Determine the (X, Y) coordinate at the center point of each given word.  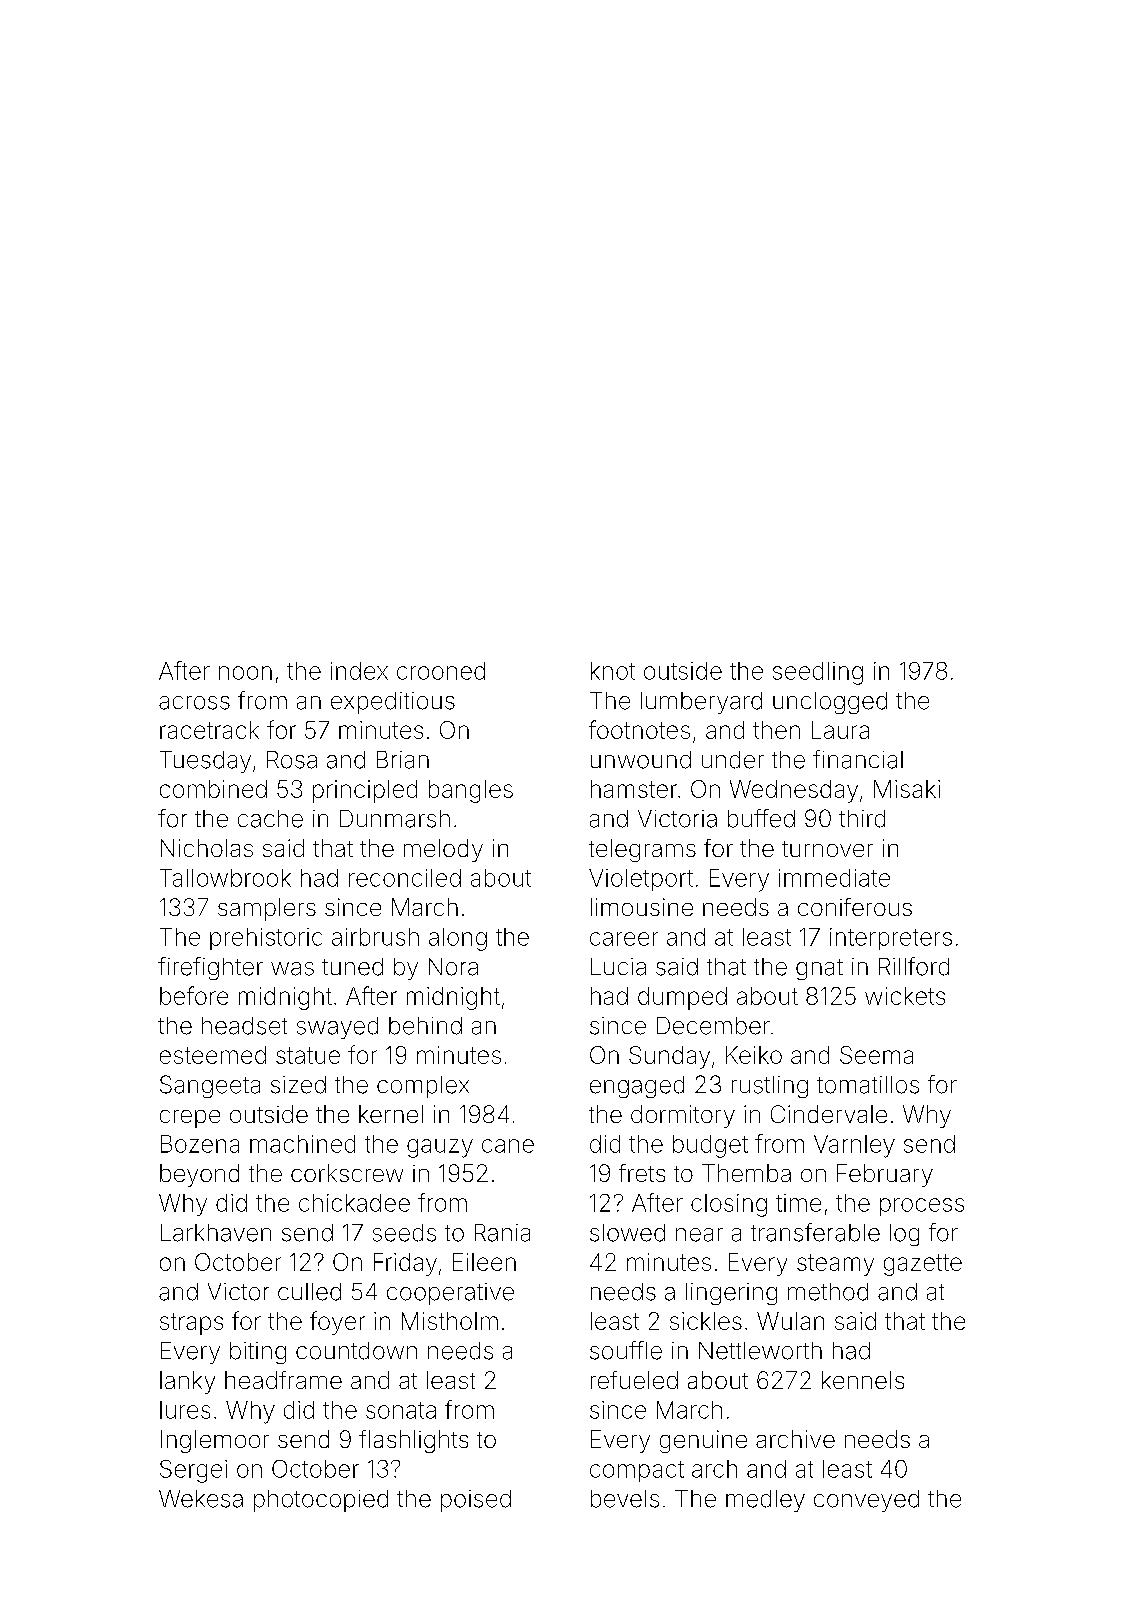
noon (245, 673)
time (798, 1203)
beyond (199, 1175)
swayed (337, 1028)
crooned (441, 671)
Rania (502, 1233)
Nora (453, 967)
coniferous (855, 907)
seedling (818, 673)
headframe (283, 1380)
